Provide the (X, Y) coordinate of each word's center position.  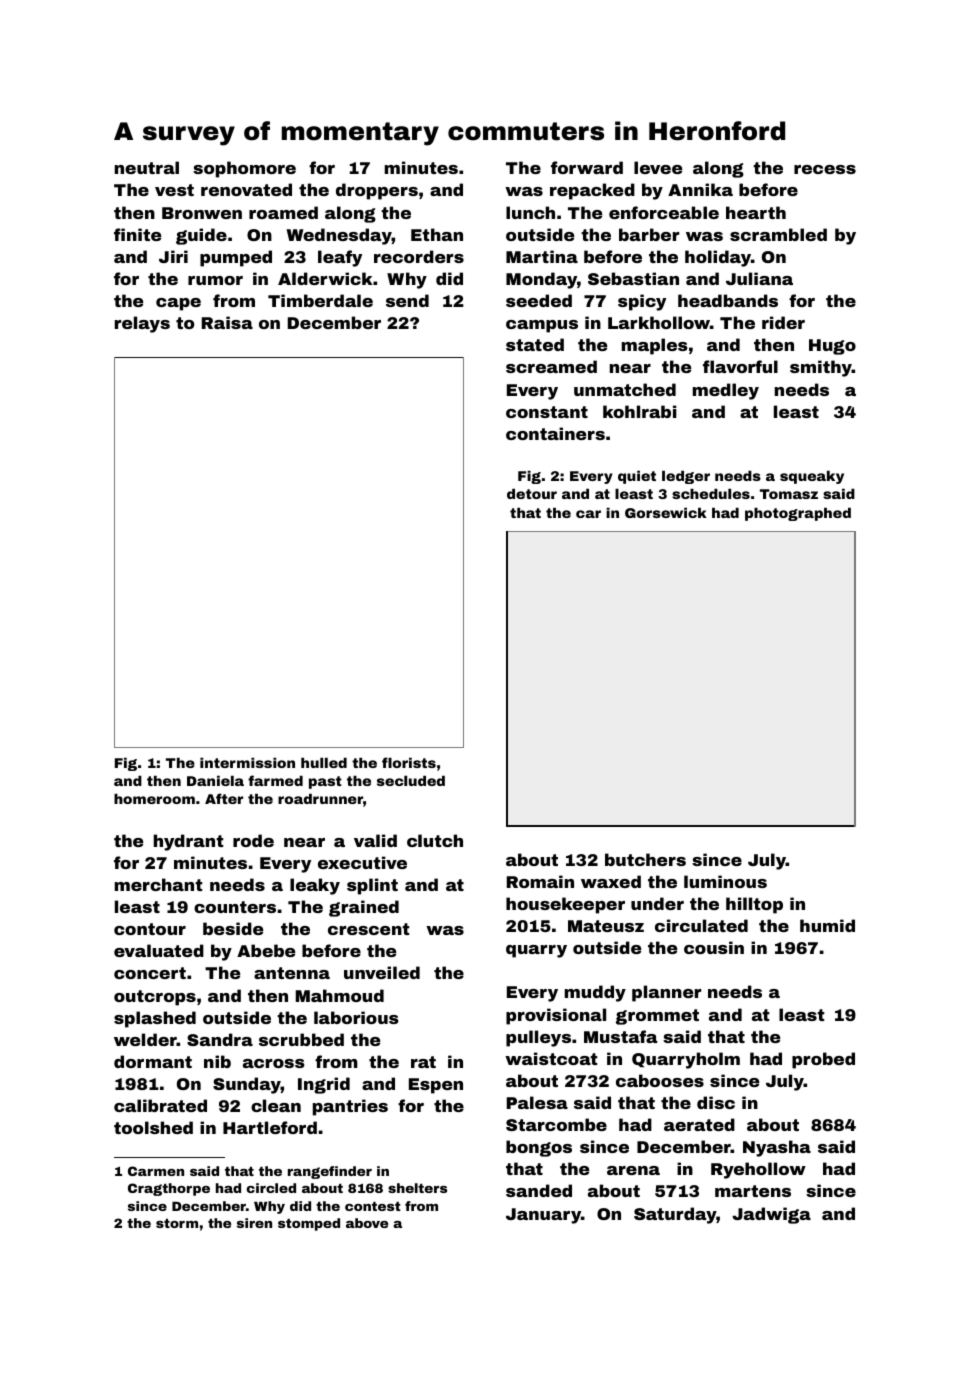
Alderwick (325, 278)
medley (726, 391)
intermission (247, 763)
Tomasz (789, 494)
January (543, 1216)
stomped (309, 1224)
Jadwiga (771, 1215)
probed (823, 1060)
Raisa (227, 322)
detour (532, 494)
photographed (798, 514)
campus (542, 326)
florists (409, 762)
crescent (369, 929)
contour (150, 929)
